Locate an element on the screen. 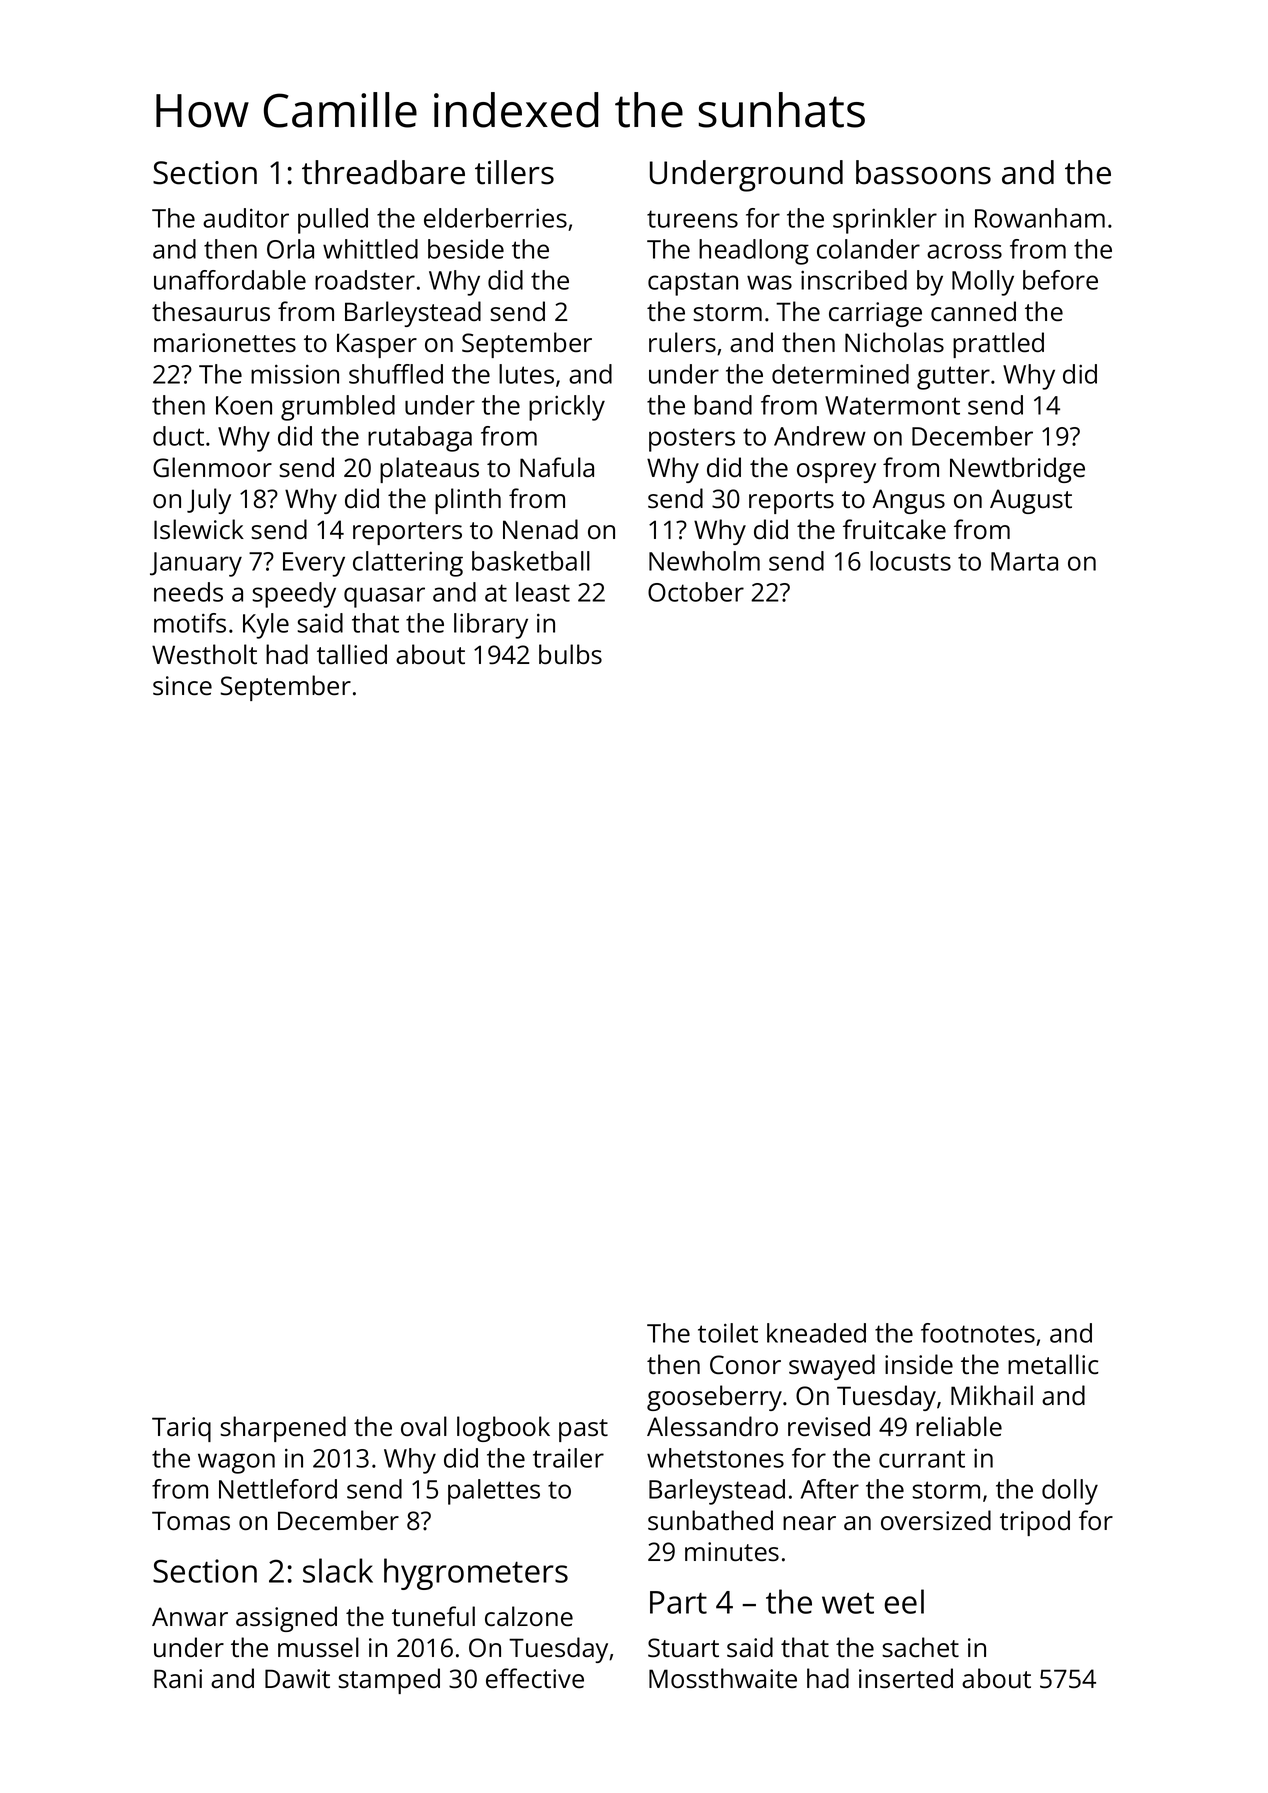  footnotes is located at coordinates (978, 1333).
